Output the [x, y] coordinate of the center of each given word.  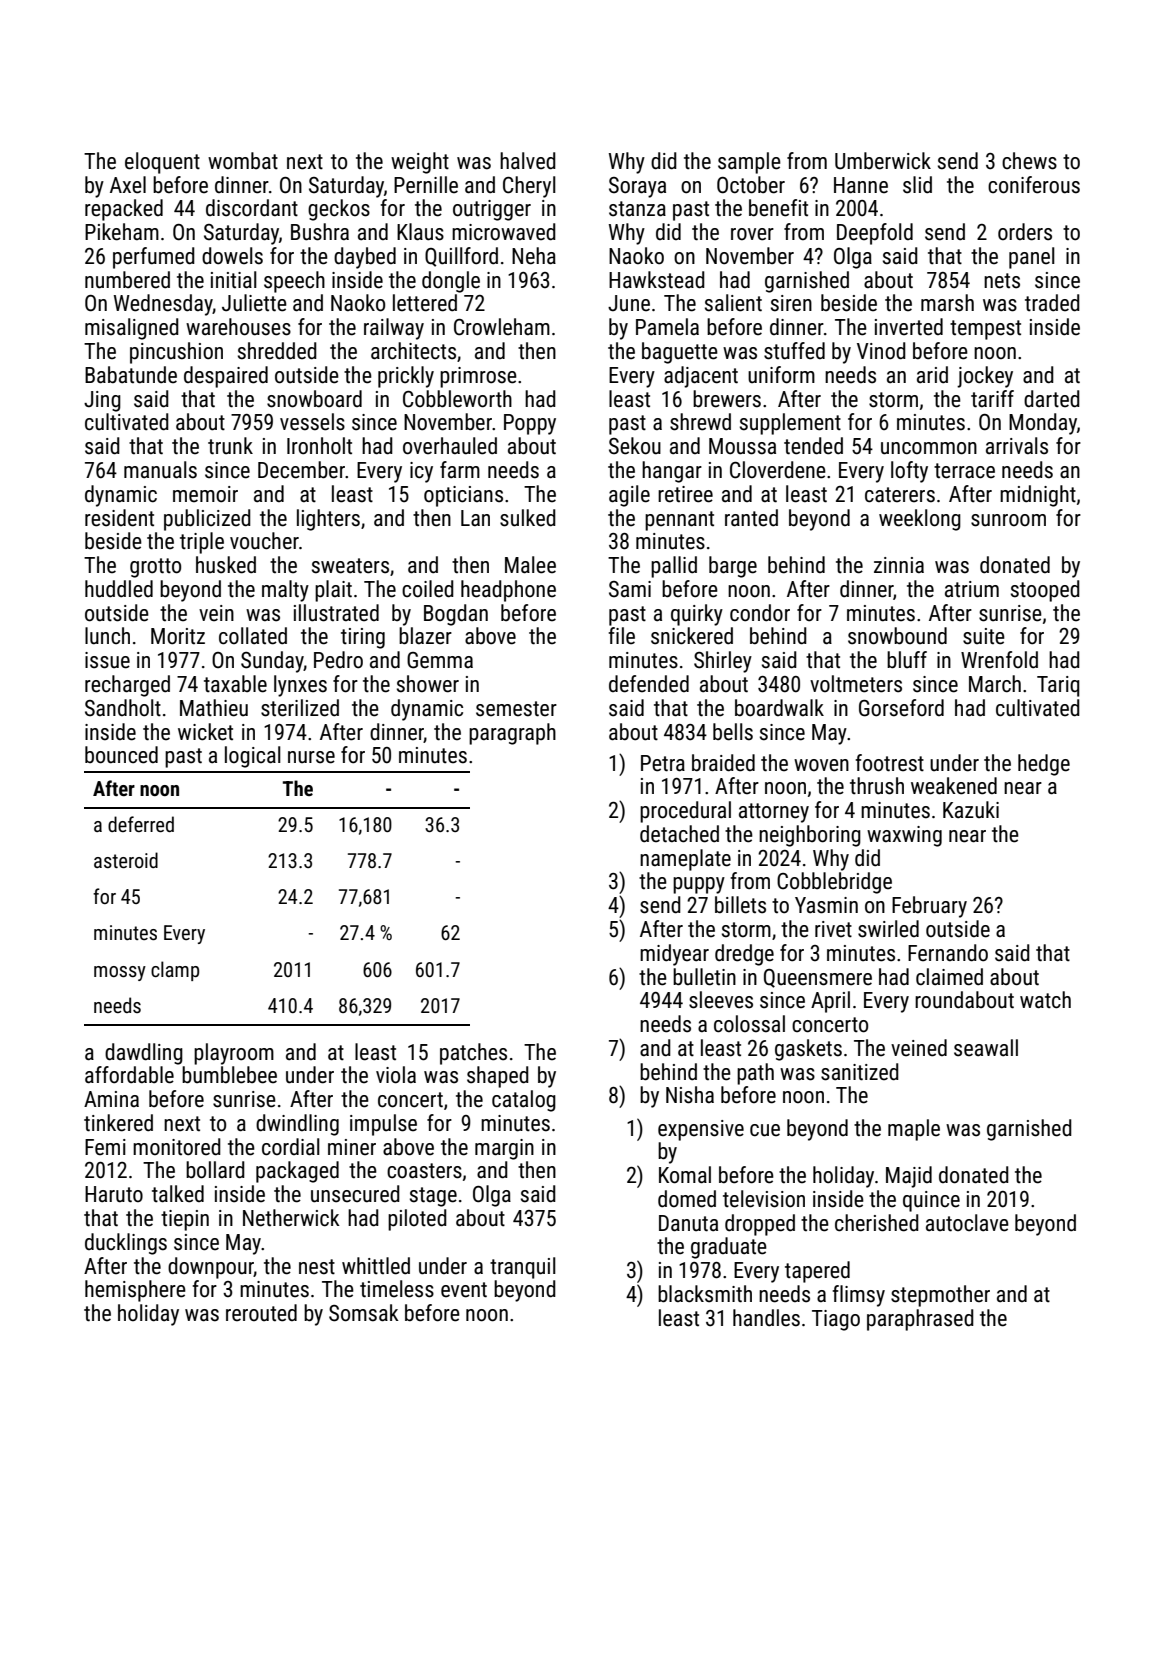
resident [119, 518]
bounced [121, 755]
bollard [215, 1170]
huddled [119, 589]
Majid [909, 1177]
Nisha [690, 1095]
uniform [781, 375]
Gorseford [901, 708]
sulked [528, 518]
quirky [697, 615]
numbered [127, 280]
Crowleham [502, 327]
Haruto [114, 1194]
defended [649, 684]
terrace [964, 471]
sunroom [1008, 520]
